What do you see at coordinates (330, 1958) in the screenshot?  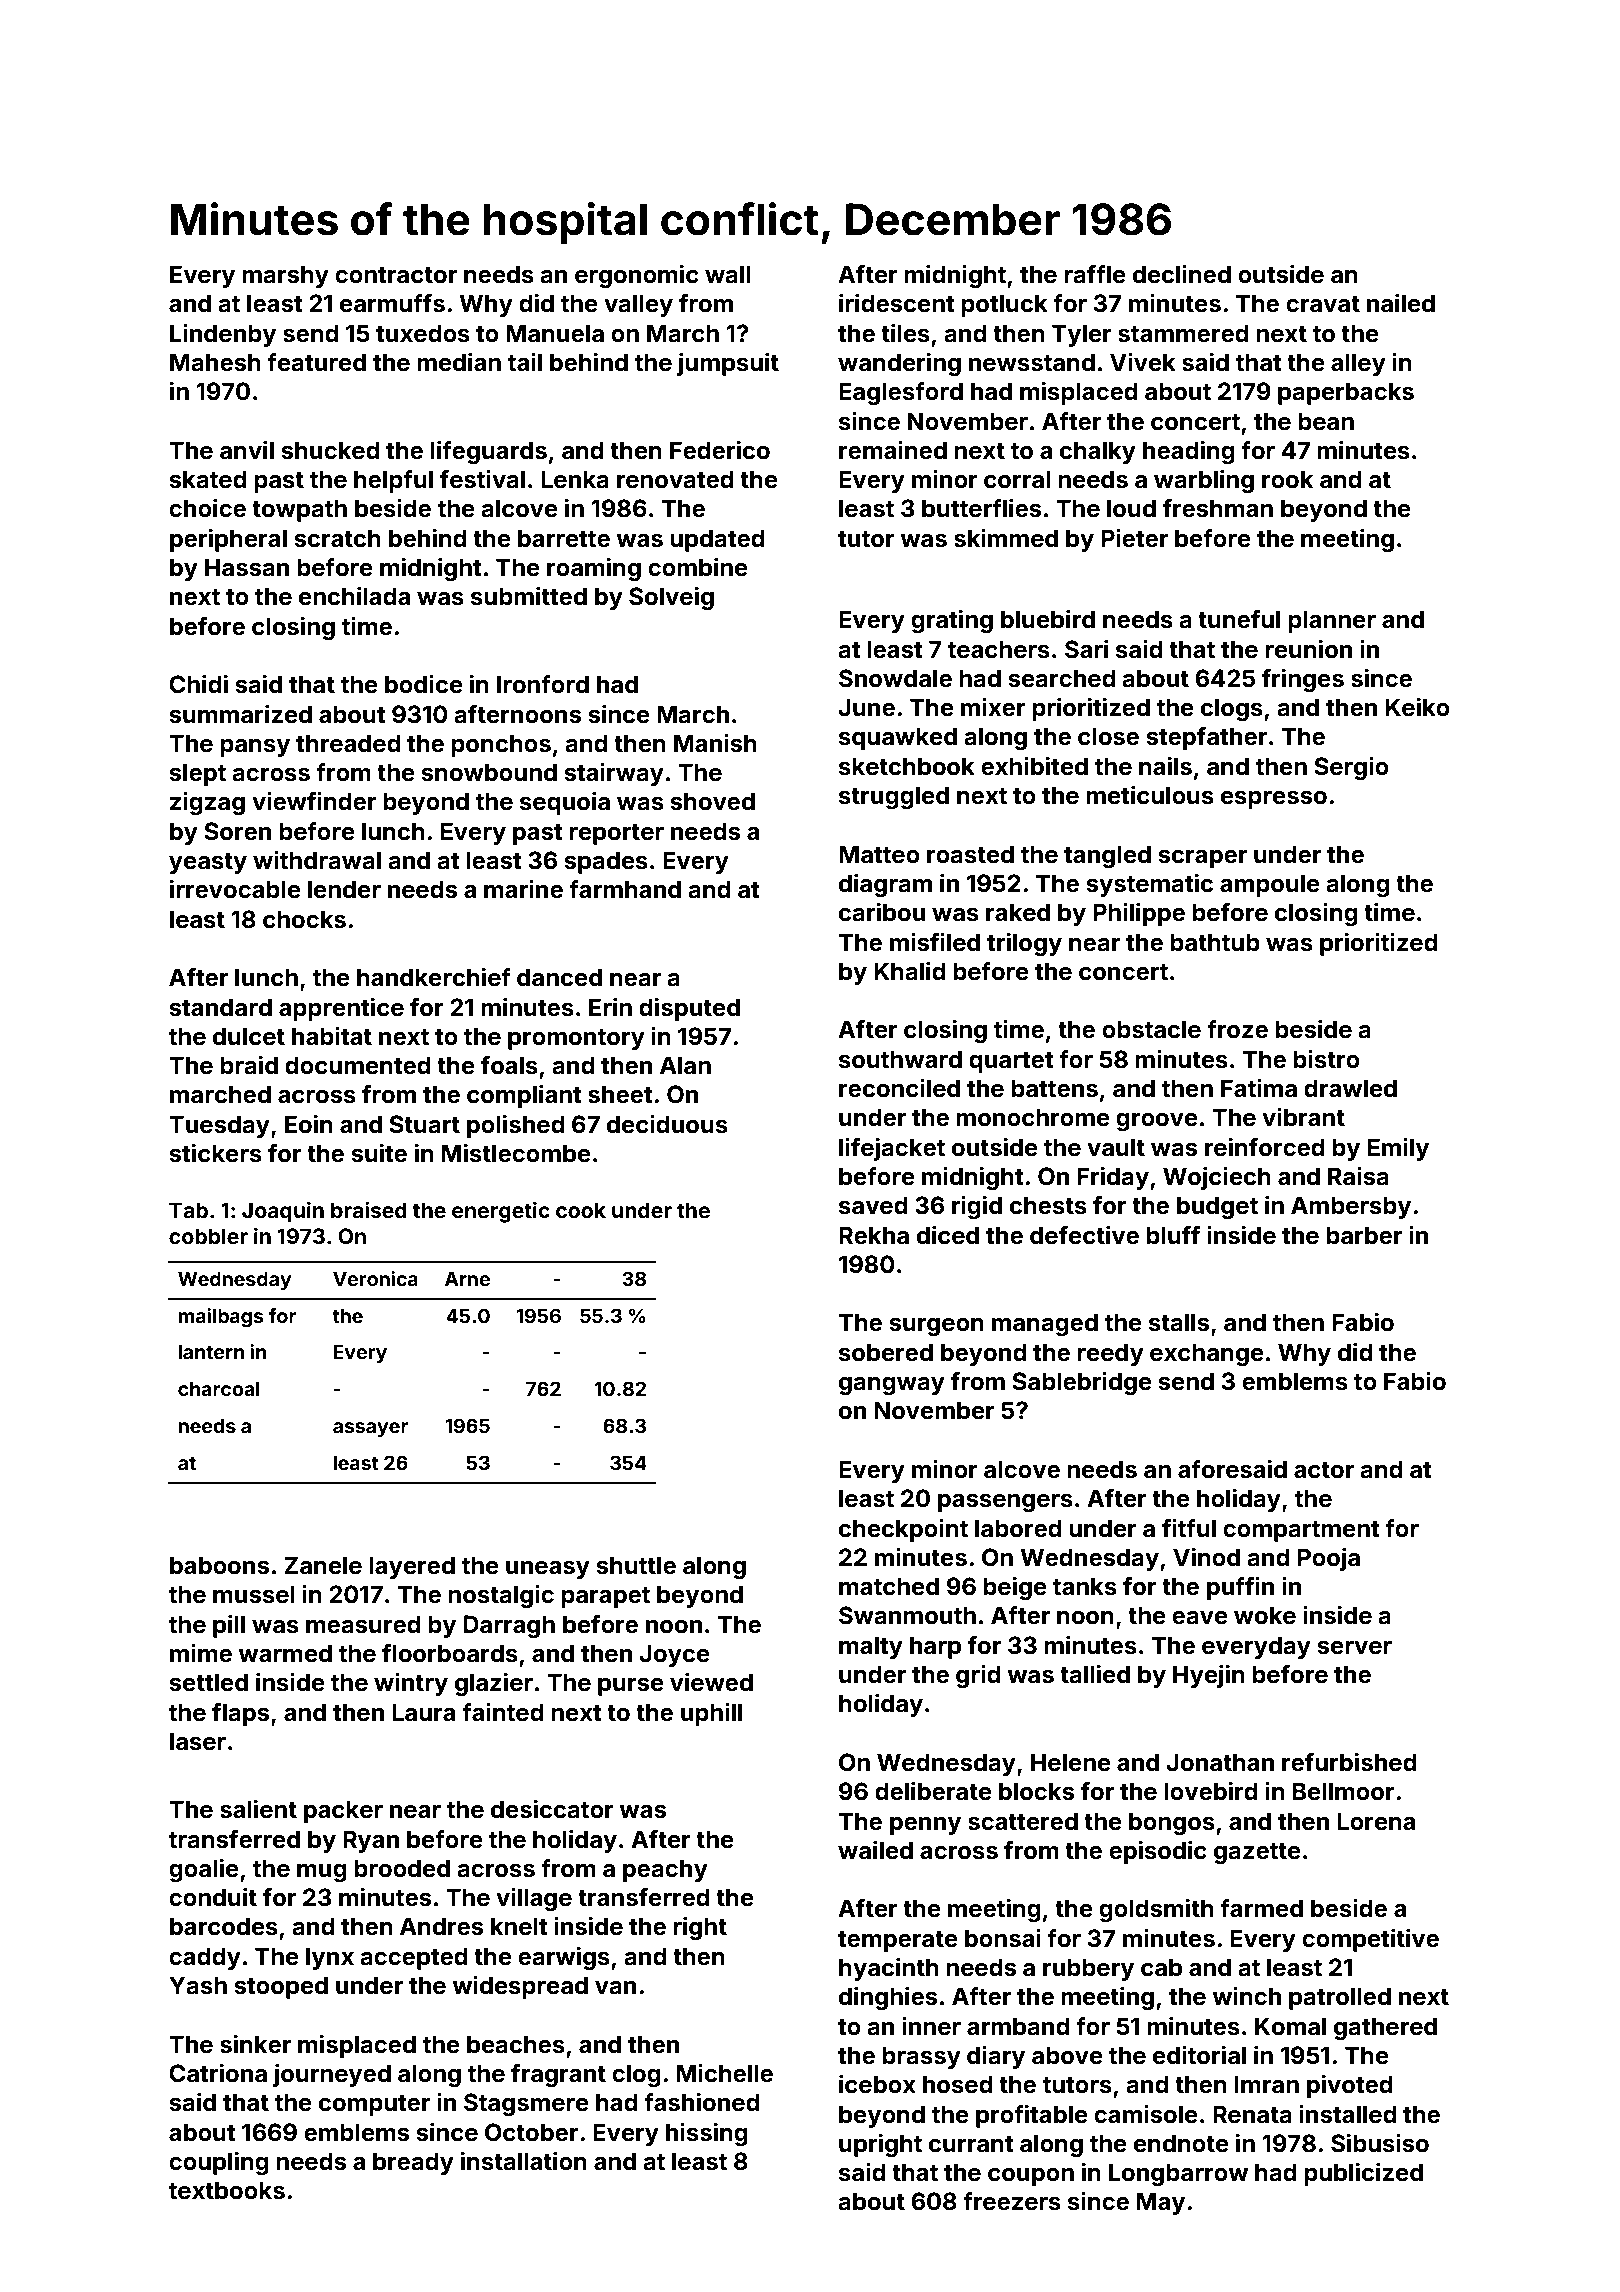 I see `lynx` at bounding box center [330, 1958].
